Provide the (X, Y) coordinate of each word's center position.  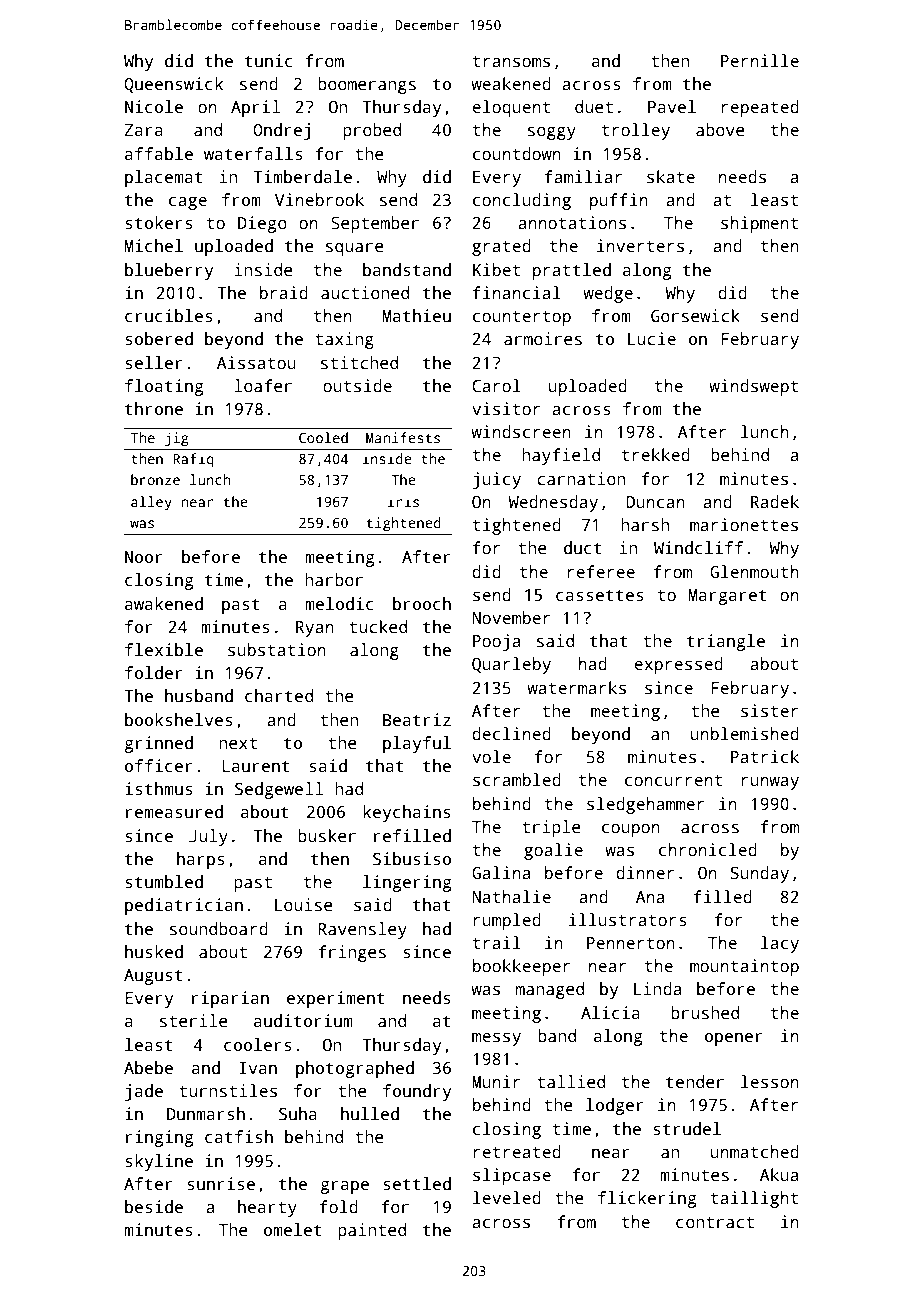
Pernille (760, 61)
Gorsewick (695, 316)
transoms (511, 62)
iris (403, 501)
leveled (507, 1198)
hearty (267, 1208)
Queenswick (173, 85)
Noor (144, 557)
